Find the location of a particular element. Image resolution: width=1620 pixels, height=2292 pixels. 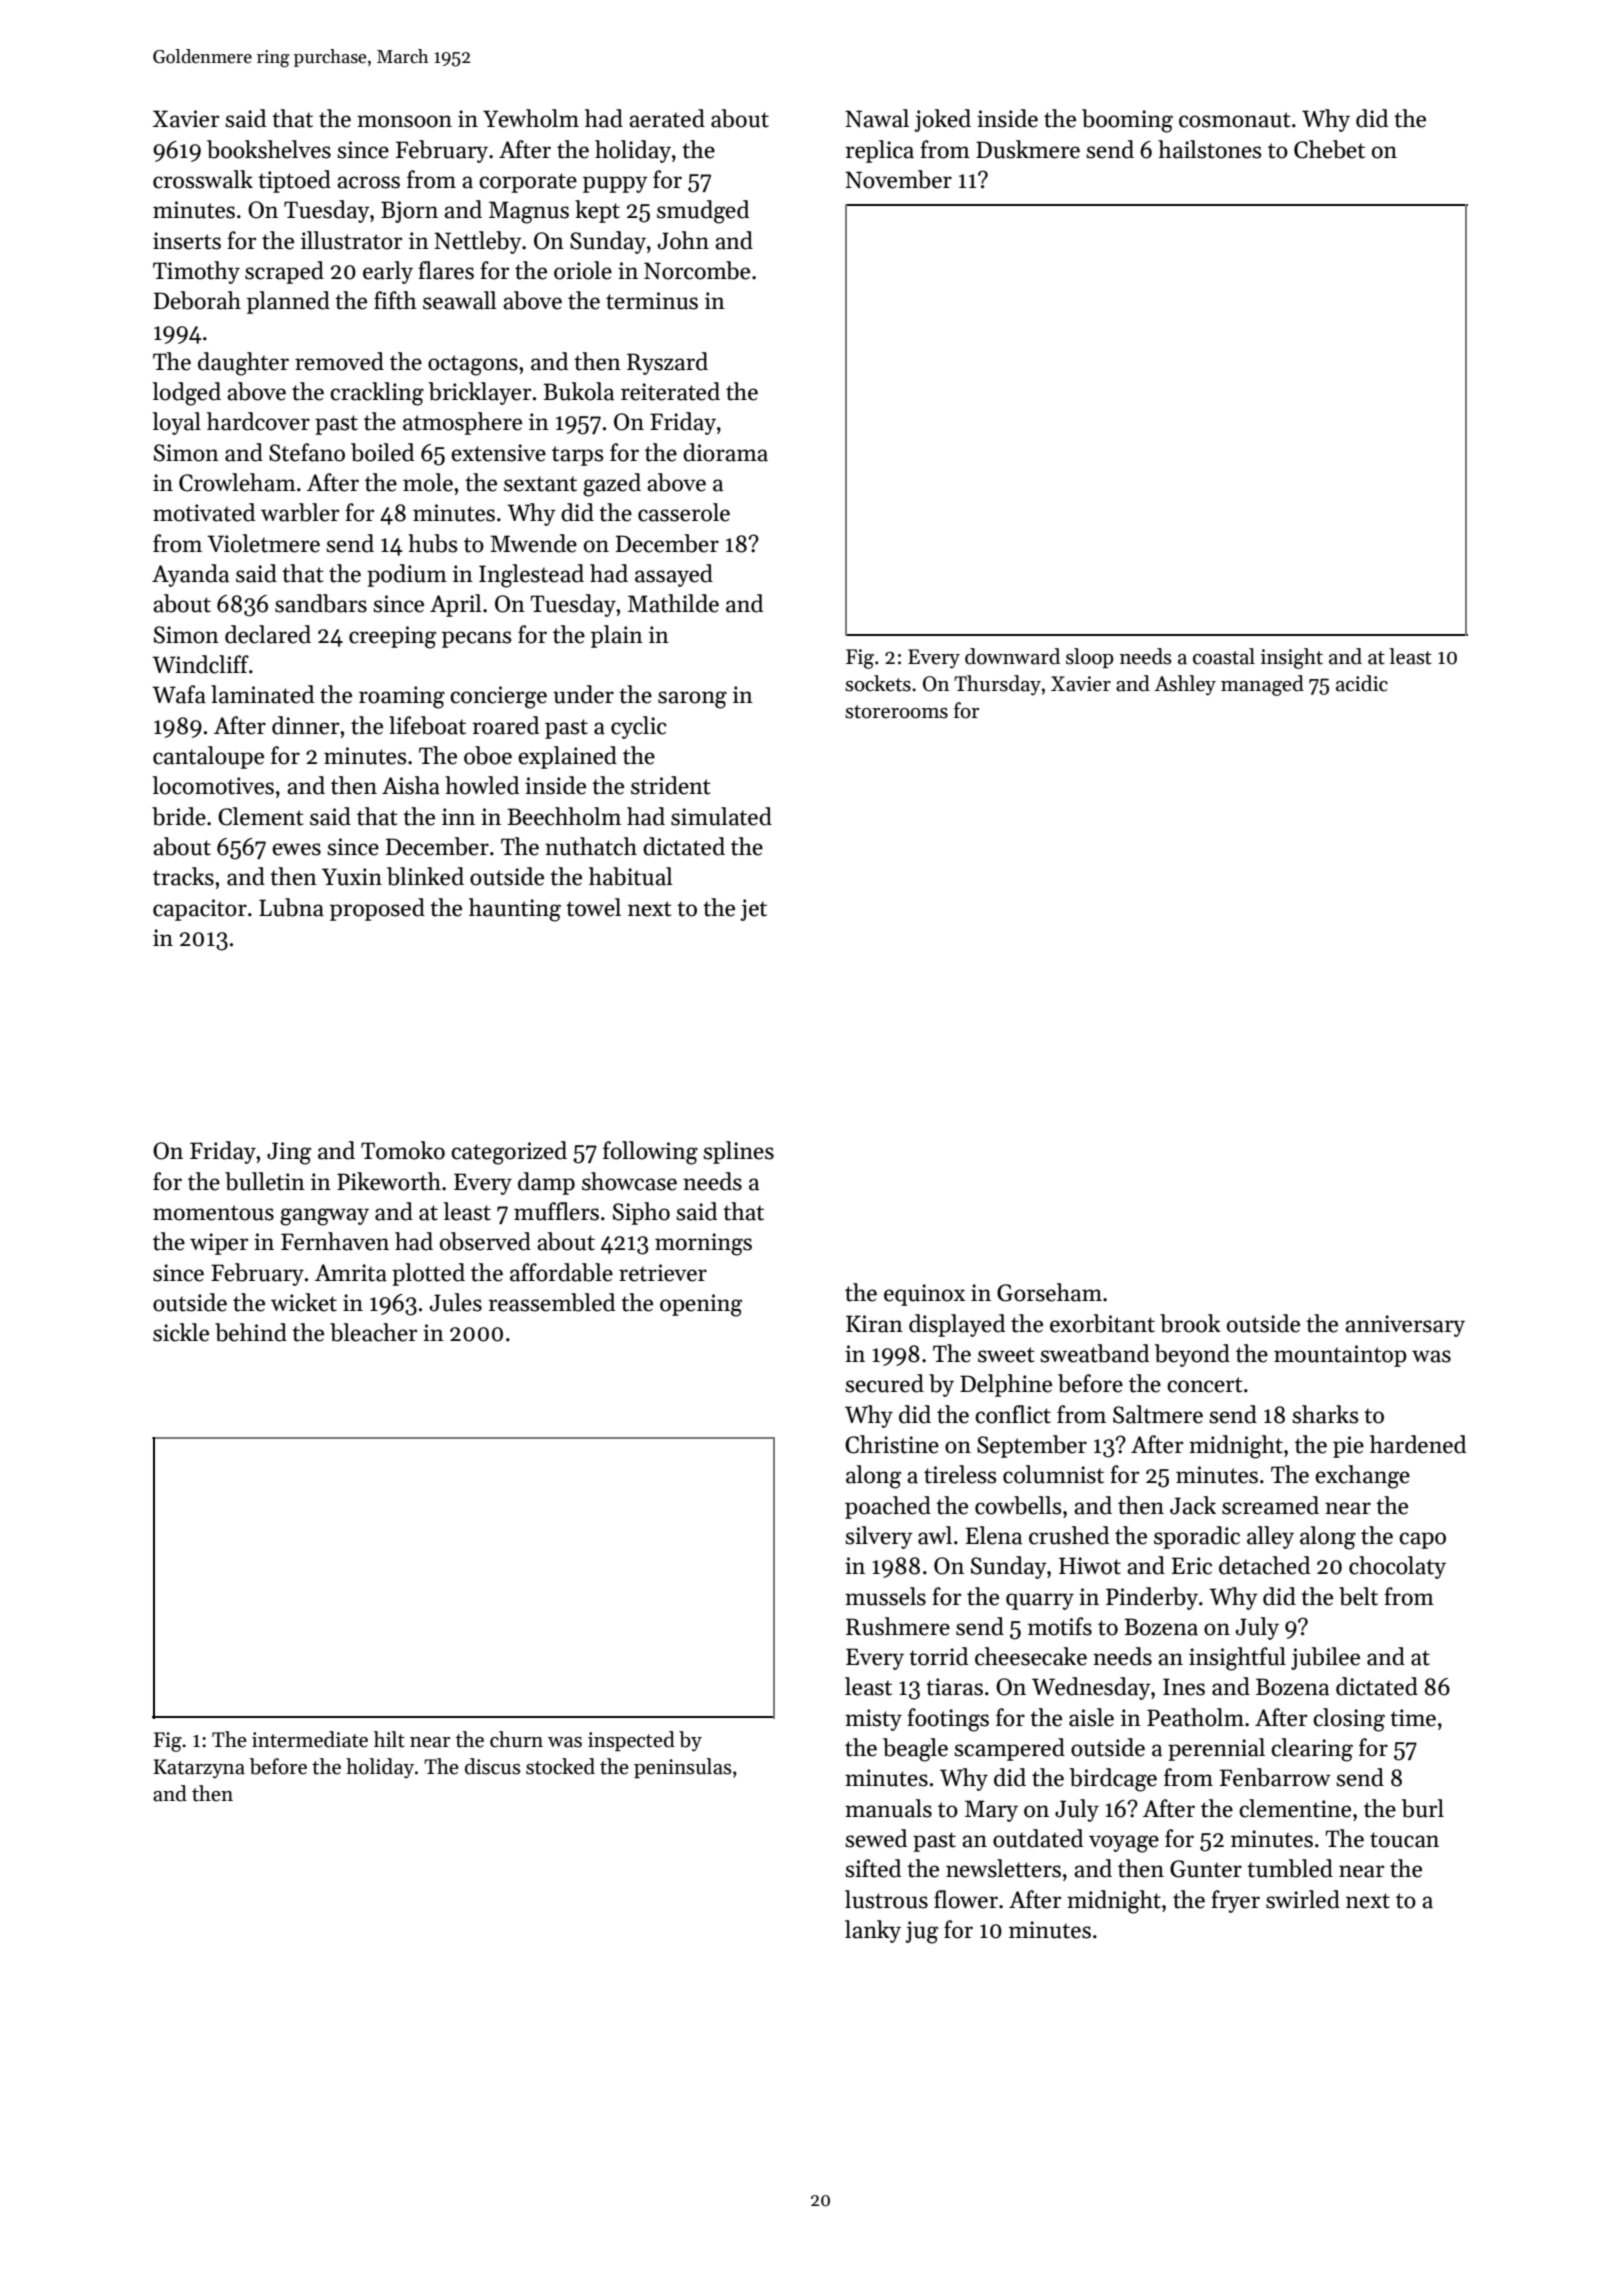

discus is located at coordinates (493, 1766).
